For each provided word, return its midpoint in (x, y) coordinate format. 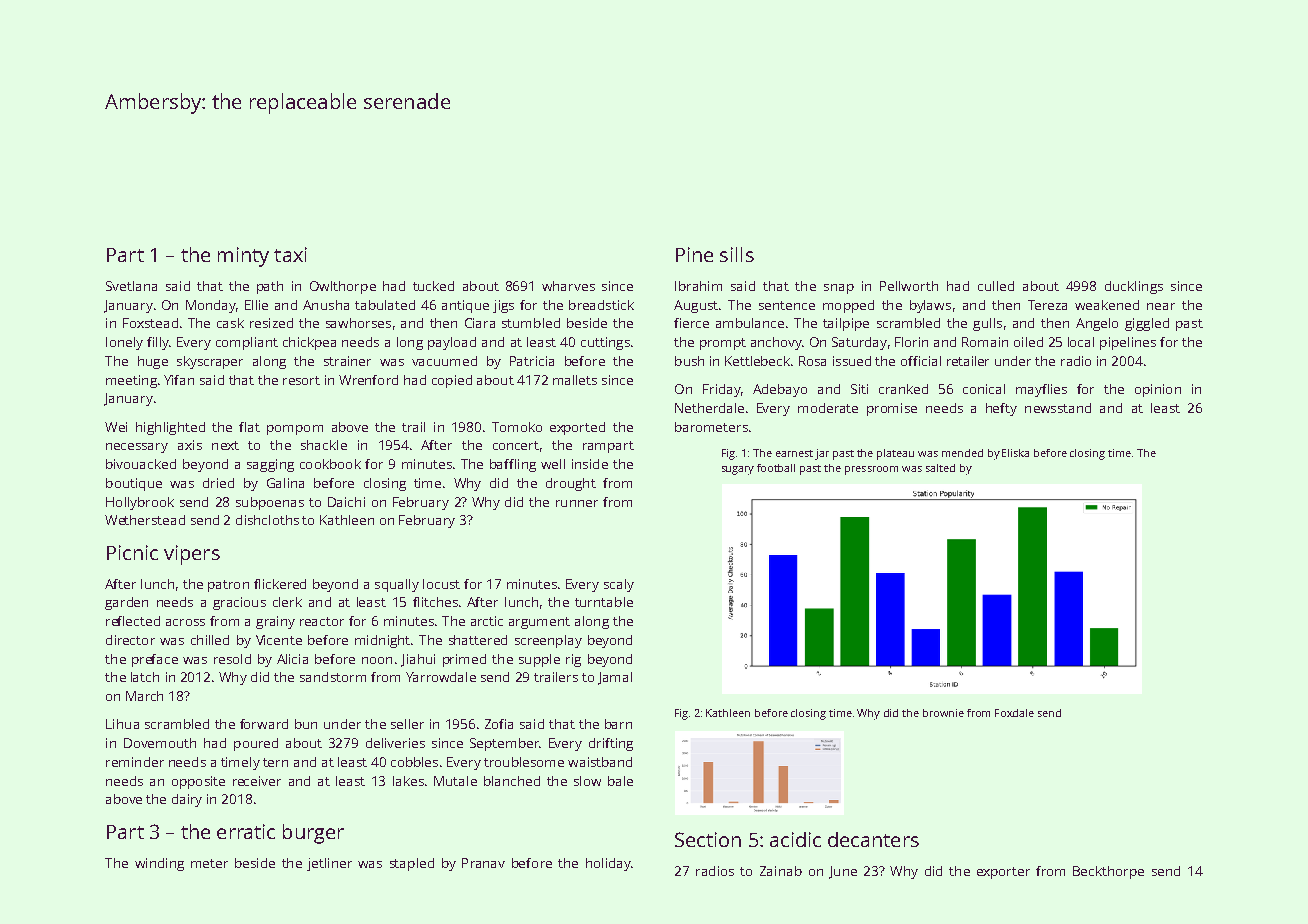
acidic (795, 839)
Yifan (179, 380)
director (130, 640)
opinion (1158, 390)
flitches (435, 602)
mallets (575, 380)
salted (940, 468)
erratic (246, 831)
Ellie (256, 305)
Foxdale (1014, 713)
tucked (433, 286)
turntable (604, 602)
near (1161, 306)
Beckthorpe (1108, 872)
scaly (619, 585)
